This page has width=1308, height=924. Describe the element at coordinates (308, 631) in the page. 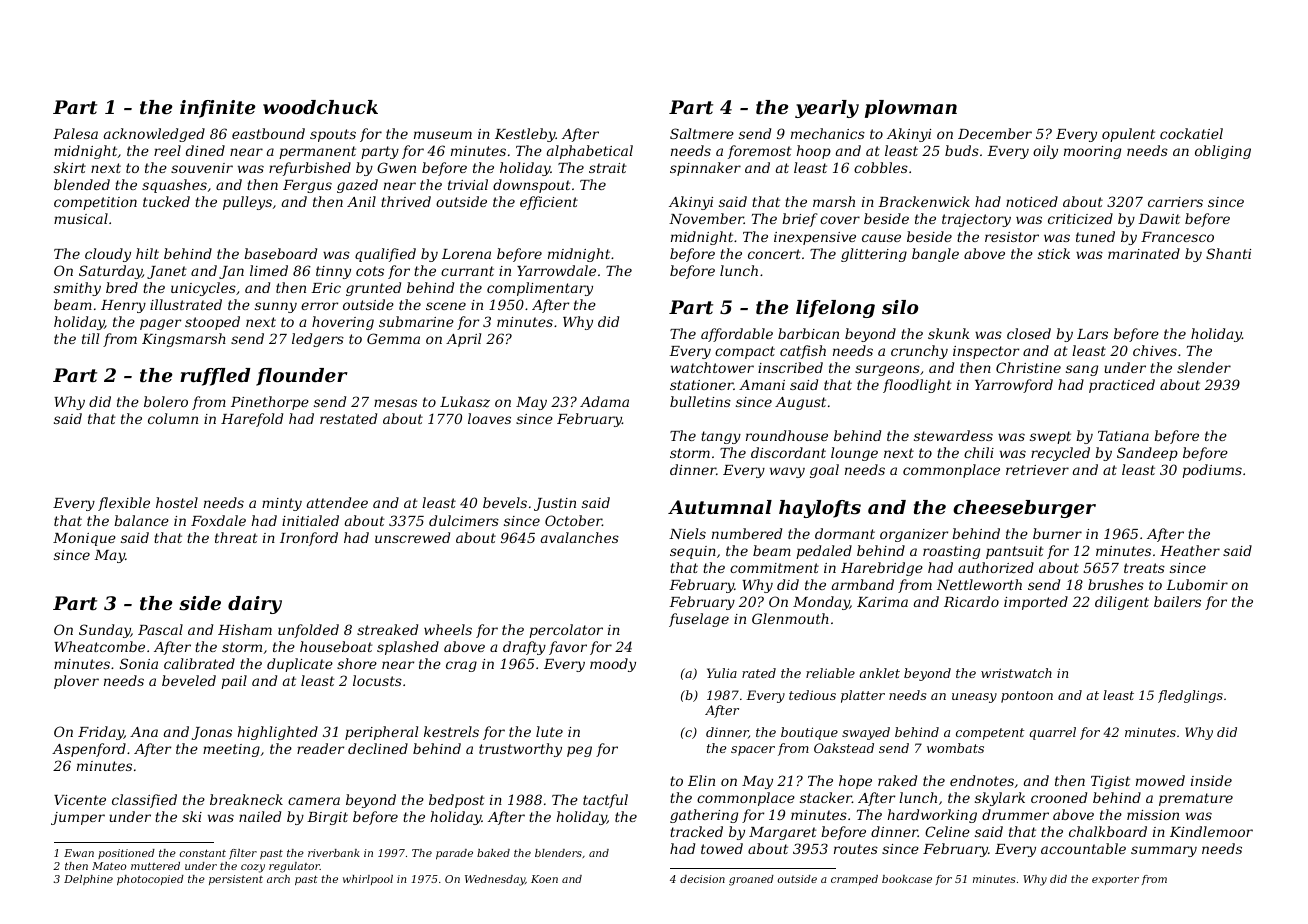

I see `unfolded` at that location.
